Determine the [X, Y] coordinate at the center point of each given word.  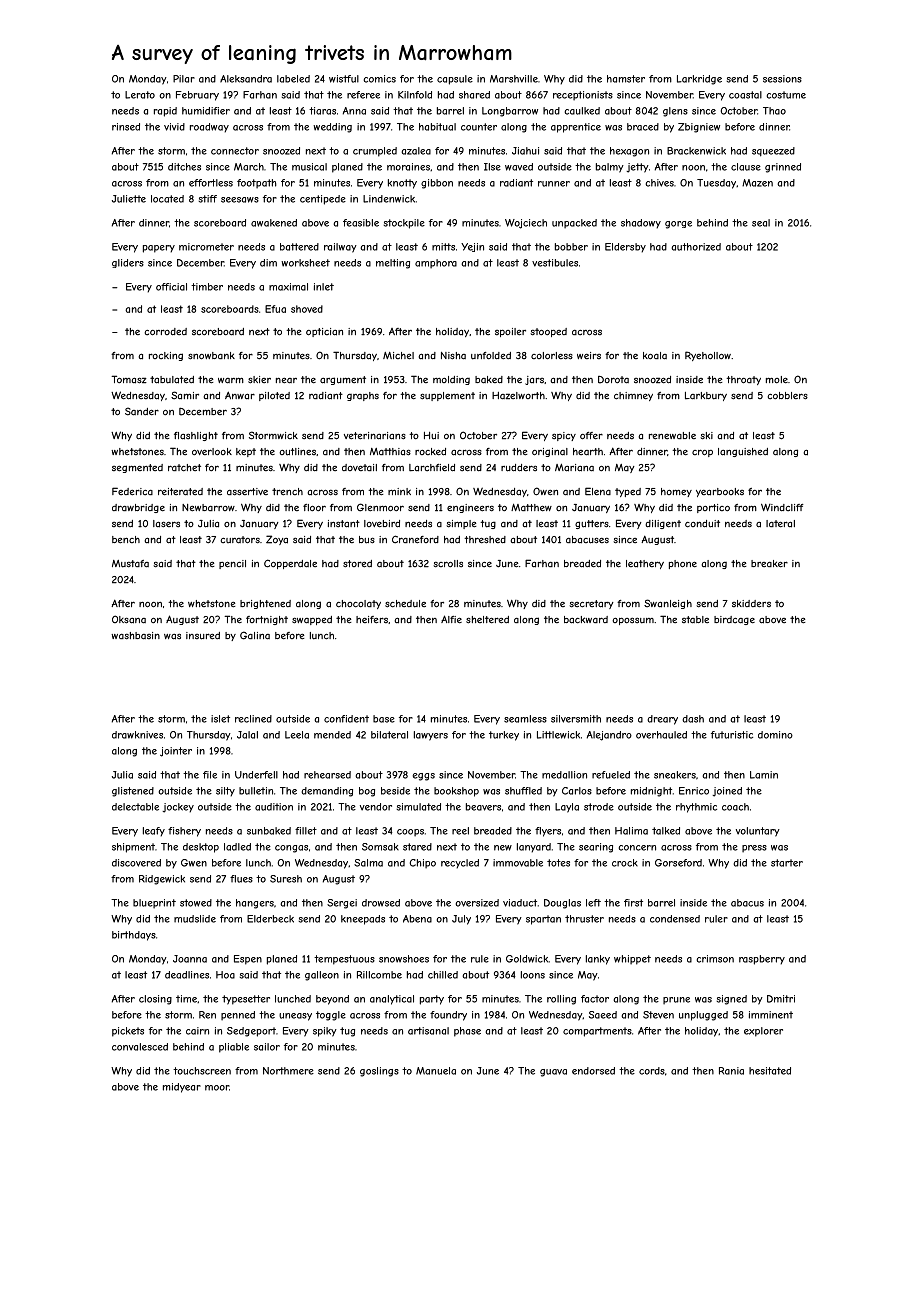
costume [786, 95]
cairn [197, 1031]
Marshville [514, 79]
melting [393, 264]
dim [268, 263]
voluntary [758, 832]
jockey [178, 808]
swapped [312, 620]
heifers [372, 620]
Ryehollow [708, 356]
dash [693, 719]
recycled [460, 864]
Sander [142, 411]
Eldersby [625, 248]
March [249, 167]
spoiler [510, 332]
